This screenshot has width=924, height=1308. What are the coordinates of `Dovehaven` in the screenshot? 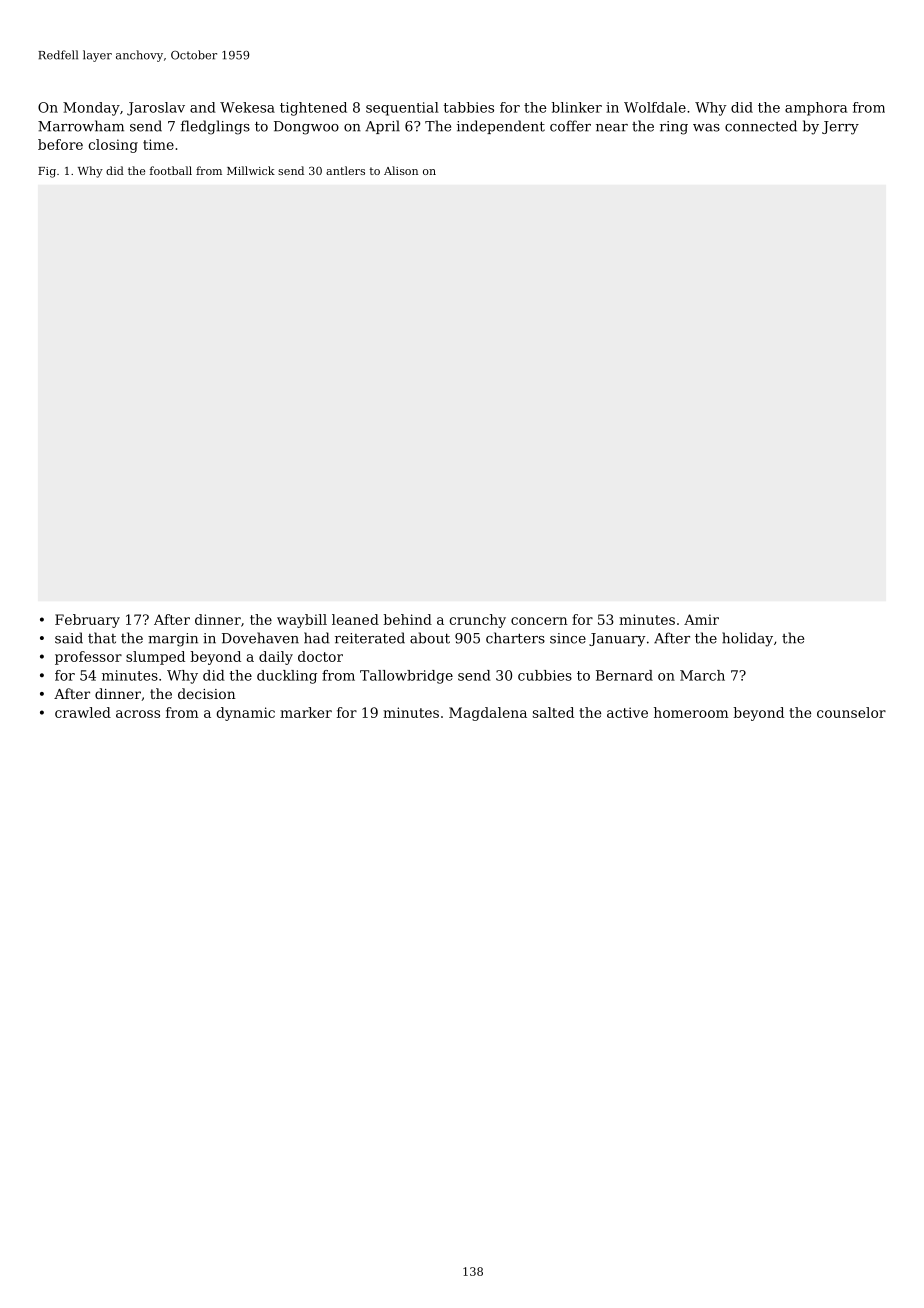 It's located at (260, 638).
